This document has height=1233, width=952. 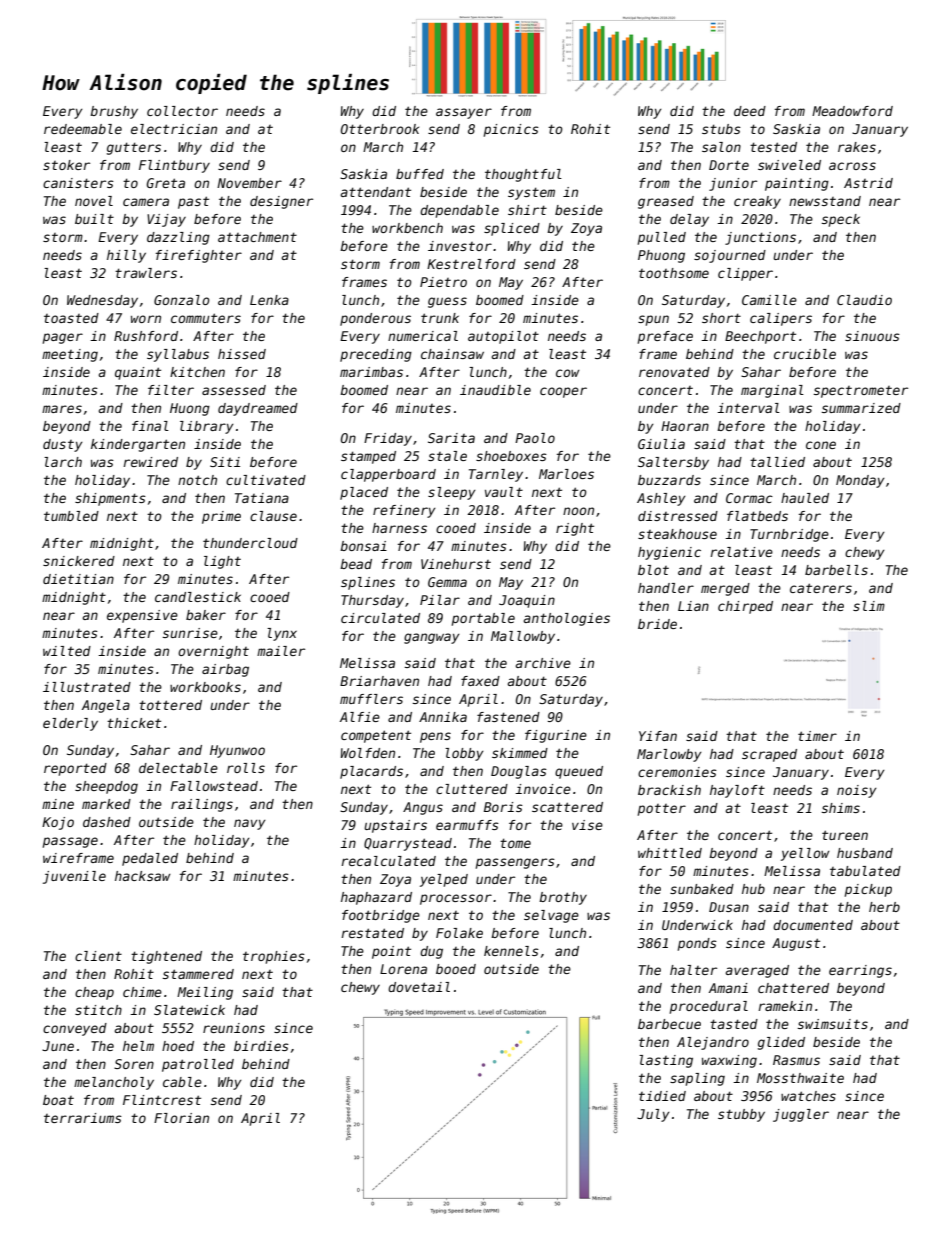 I want to click on boat, so click(x=58, y=1100).
